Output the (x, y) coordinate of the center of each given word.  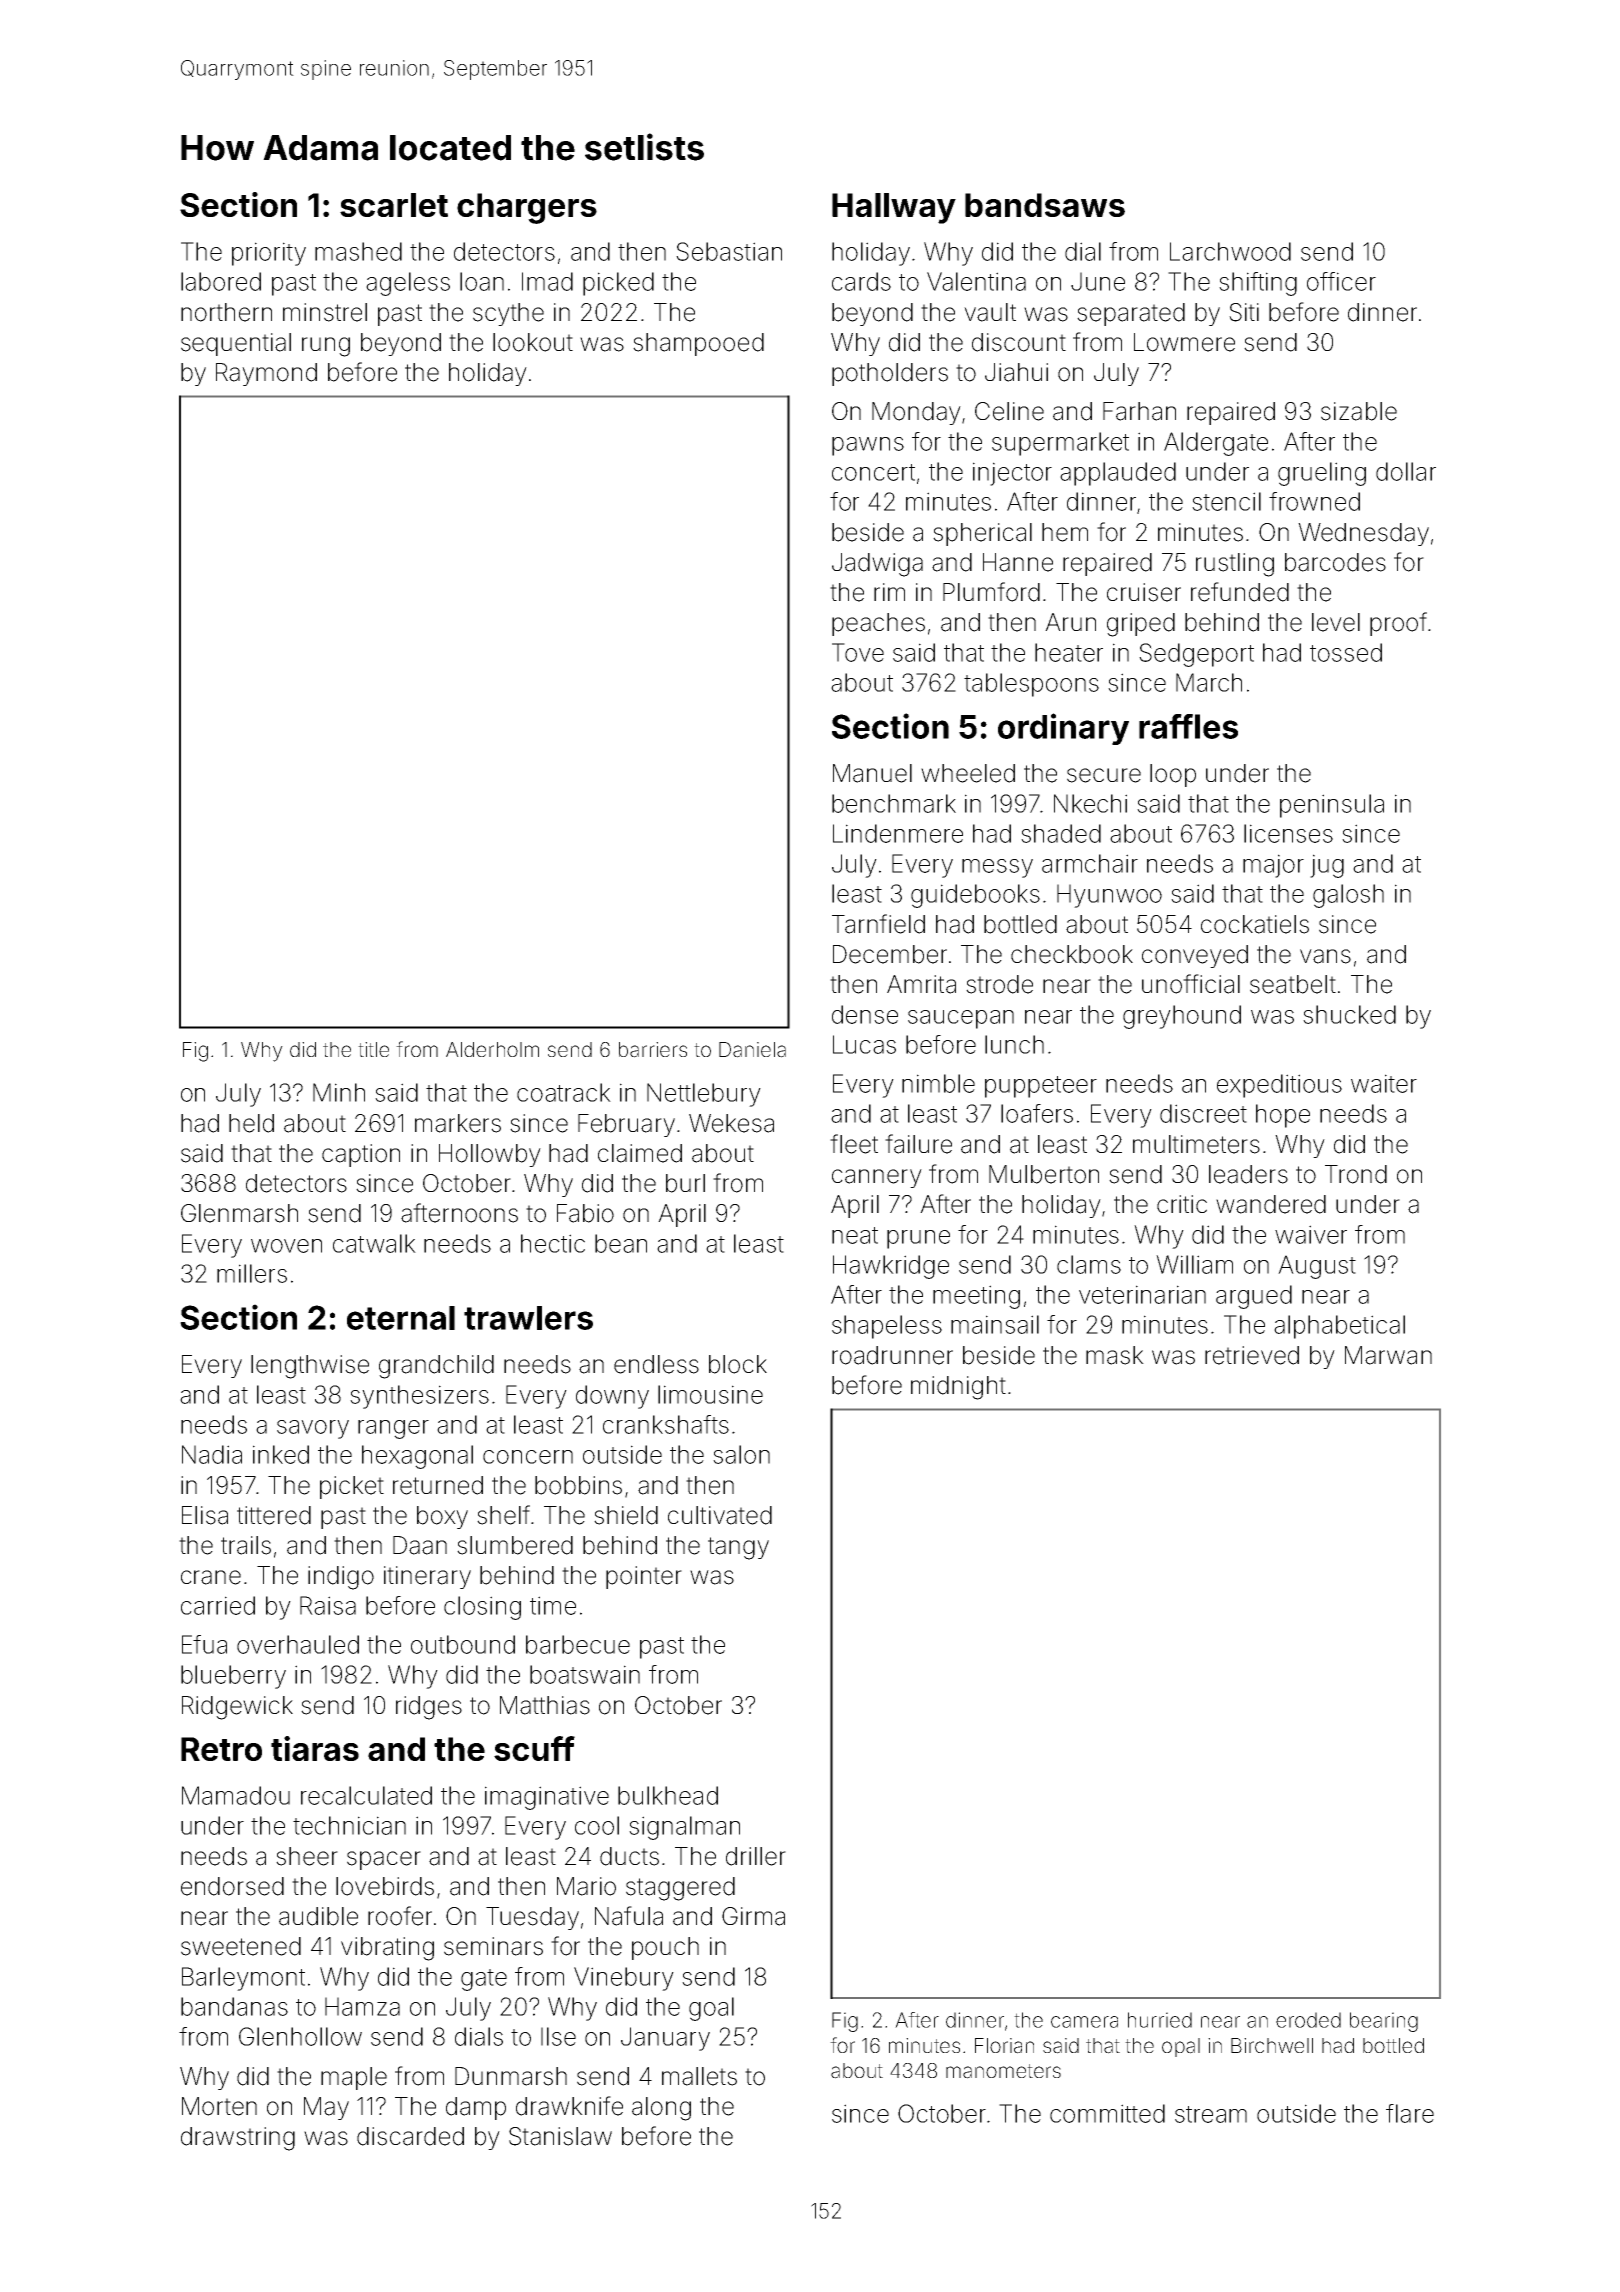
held (251, 1123)
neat (855, 1235)
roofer (400, 1916)
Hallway (894, 208)
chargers (527, 208)
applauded (1118, 474)
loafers (1037, 1113)
